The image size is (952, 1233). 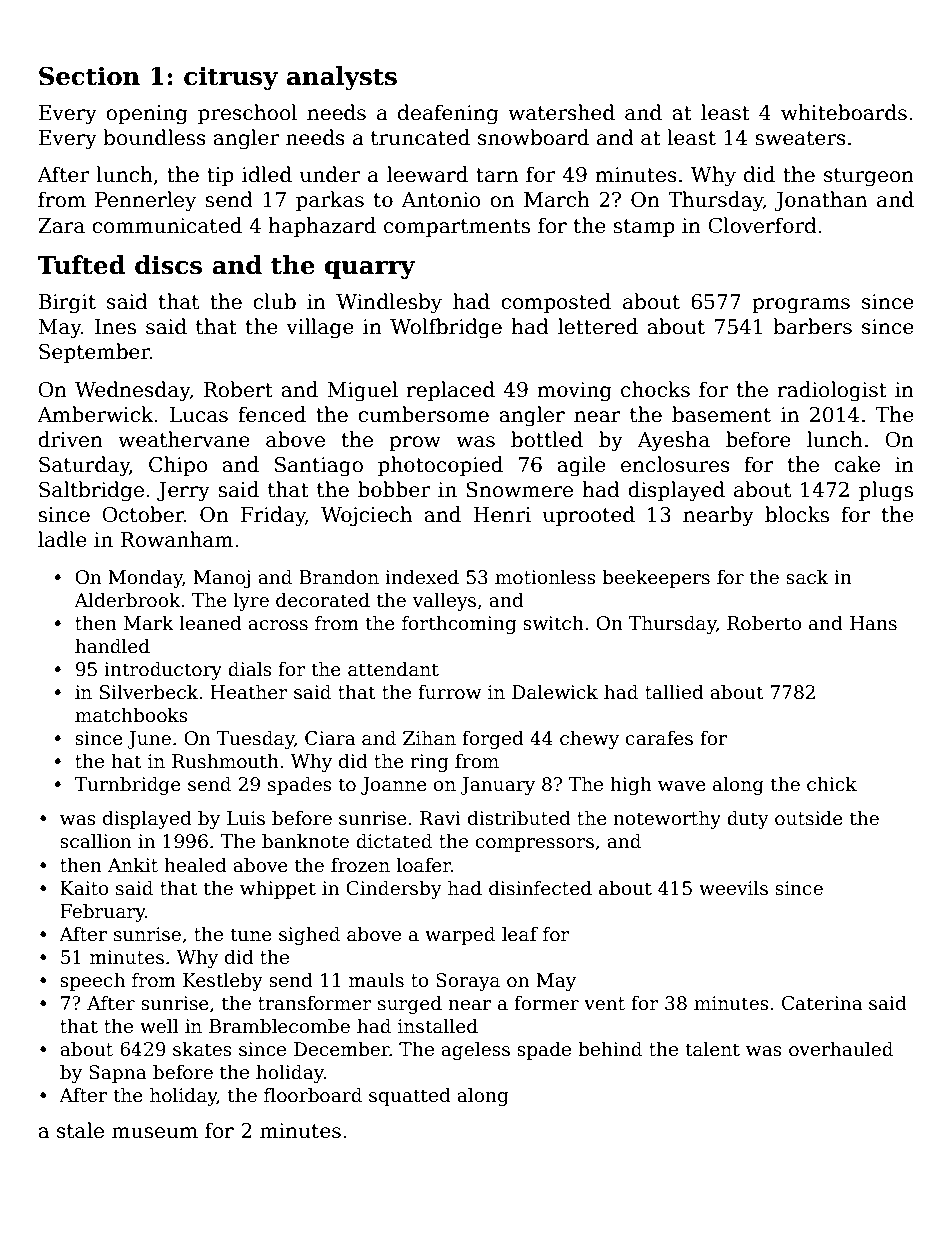 What do you see at coordinates (448, 114) in the document?
I see `deafening` at bounding box center [448, 114].
